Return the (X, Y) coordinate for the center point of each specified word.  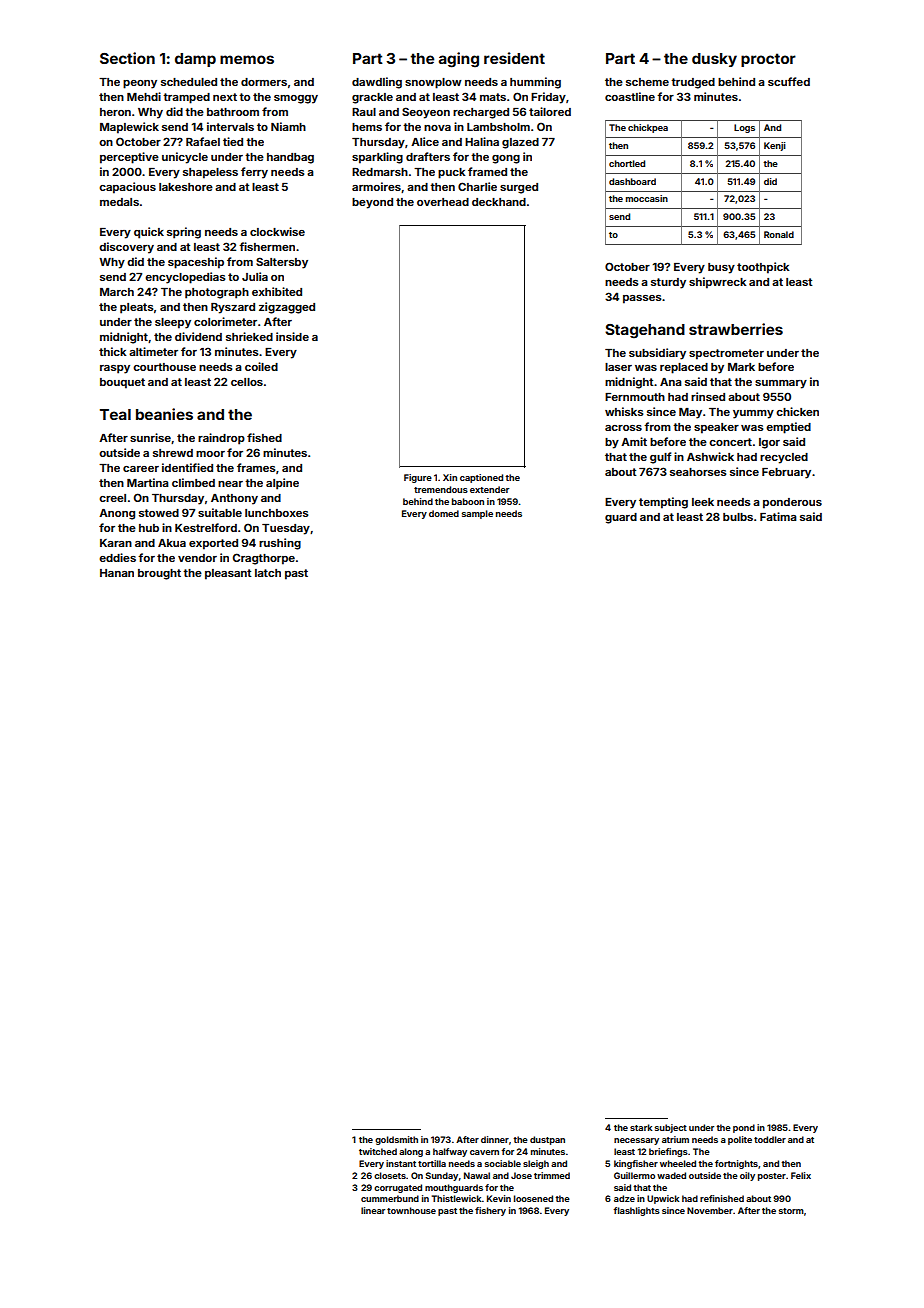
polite (740, 1140)
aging (459, 60)
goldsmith (396, 1140)
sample (477, 514)
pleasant (228, 574)
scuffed (789, 81)
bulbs (738, 517)
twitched (378, 1151)
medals (119, 202)
